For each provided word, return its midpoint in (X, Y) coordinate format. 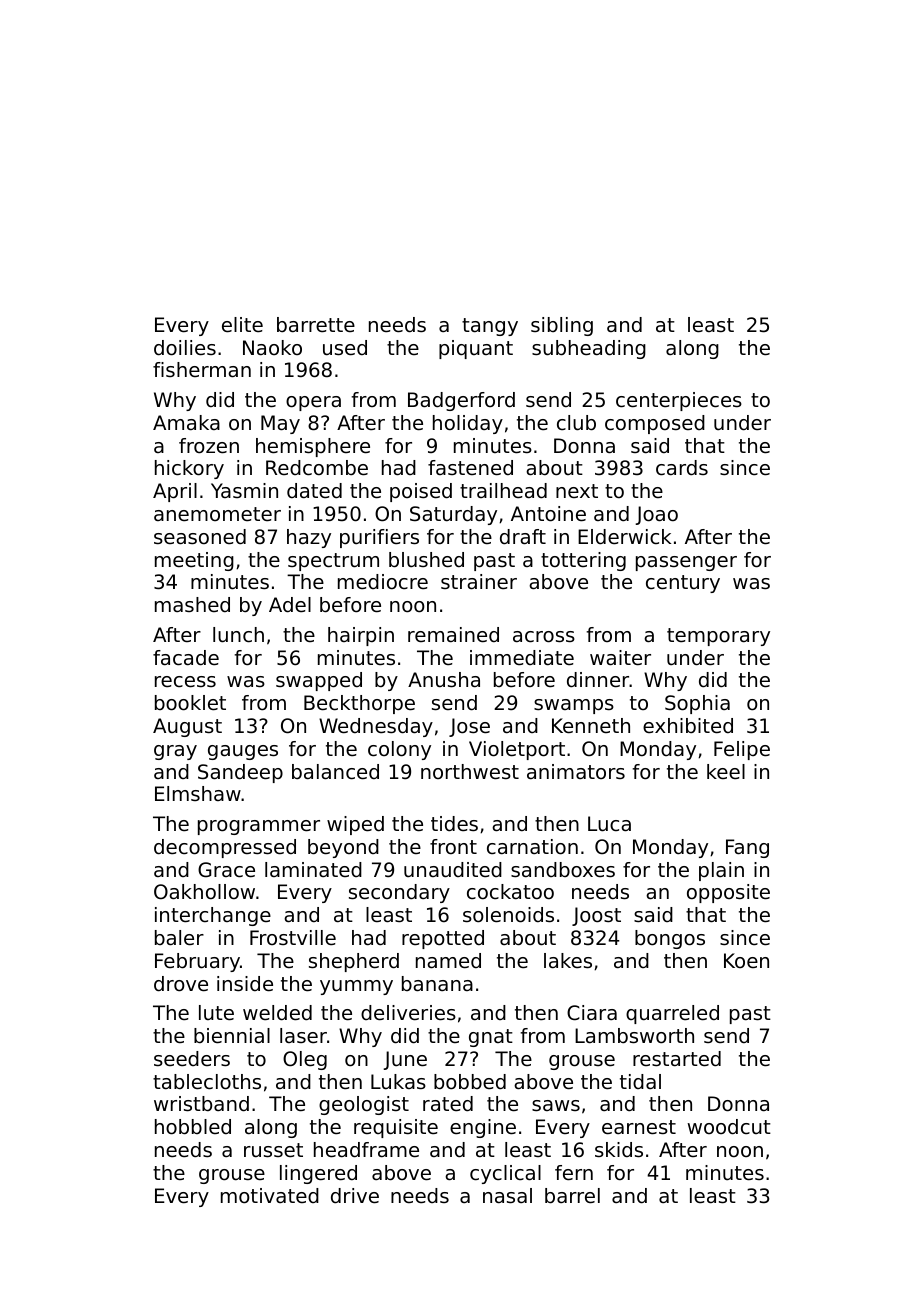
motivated (270, 1196)
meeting (194, 561)
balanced (335, 772)
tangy (490, 327)
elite (242, 325)
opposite (728, 893)
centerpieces (679, 401)
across (544, 637)
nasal (507, 1196)
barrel (572, 1196)
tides (454, 824)
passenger (686, 563)
